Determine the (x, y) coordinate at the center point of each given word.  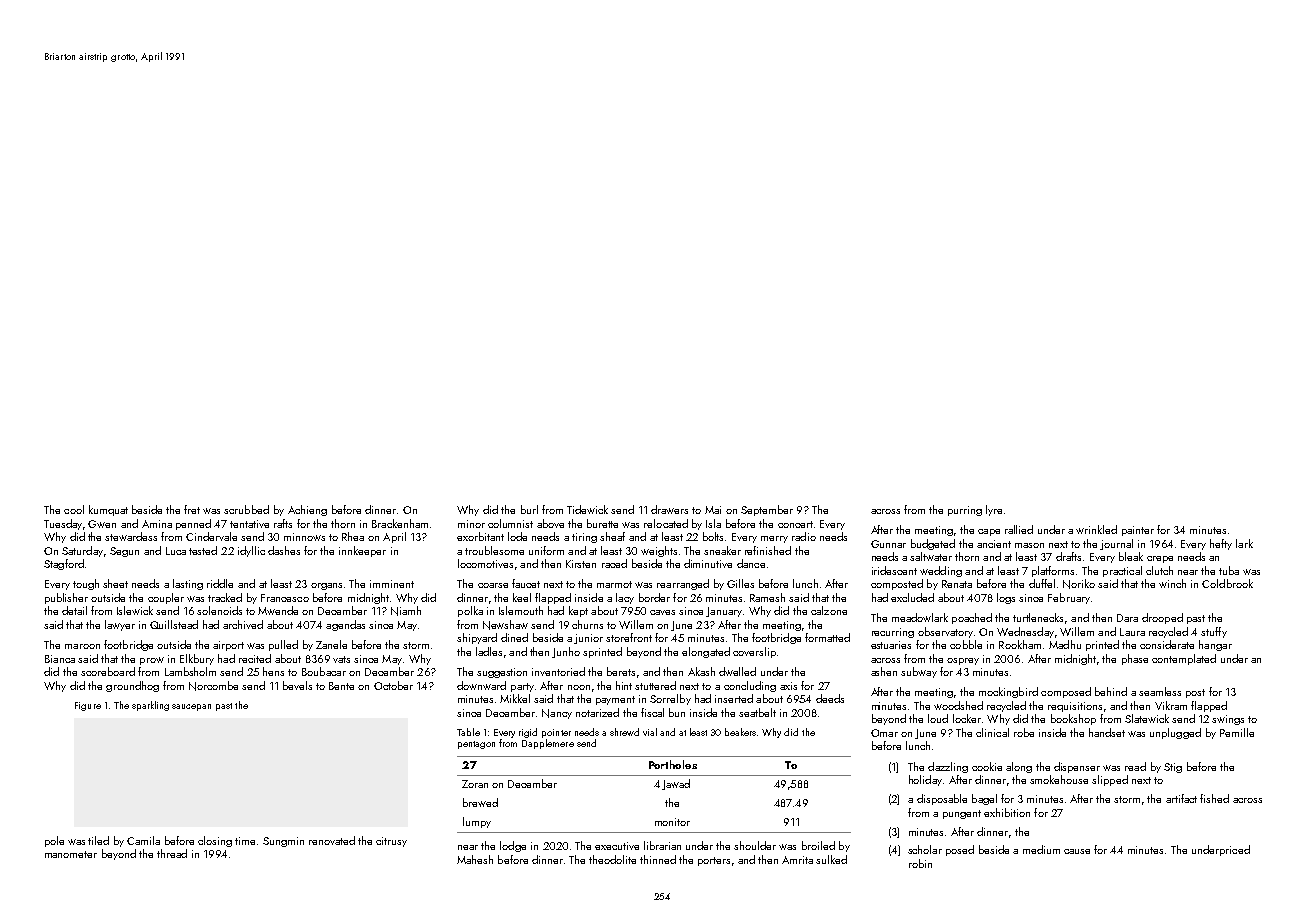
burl (529, 509)
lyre (994, 510)
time (245, 841)
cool (74, 509)
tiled (98, 840)
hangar (1215, 645)
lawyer (120, 625)
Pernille (1237, 732)
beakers (740, 732)
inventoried (558, 671)
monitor (672, 822)
